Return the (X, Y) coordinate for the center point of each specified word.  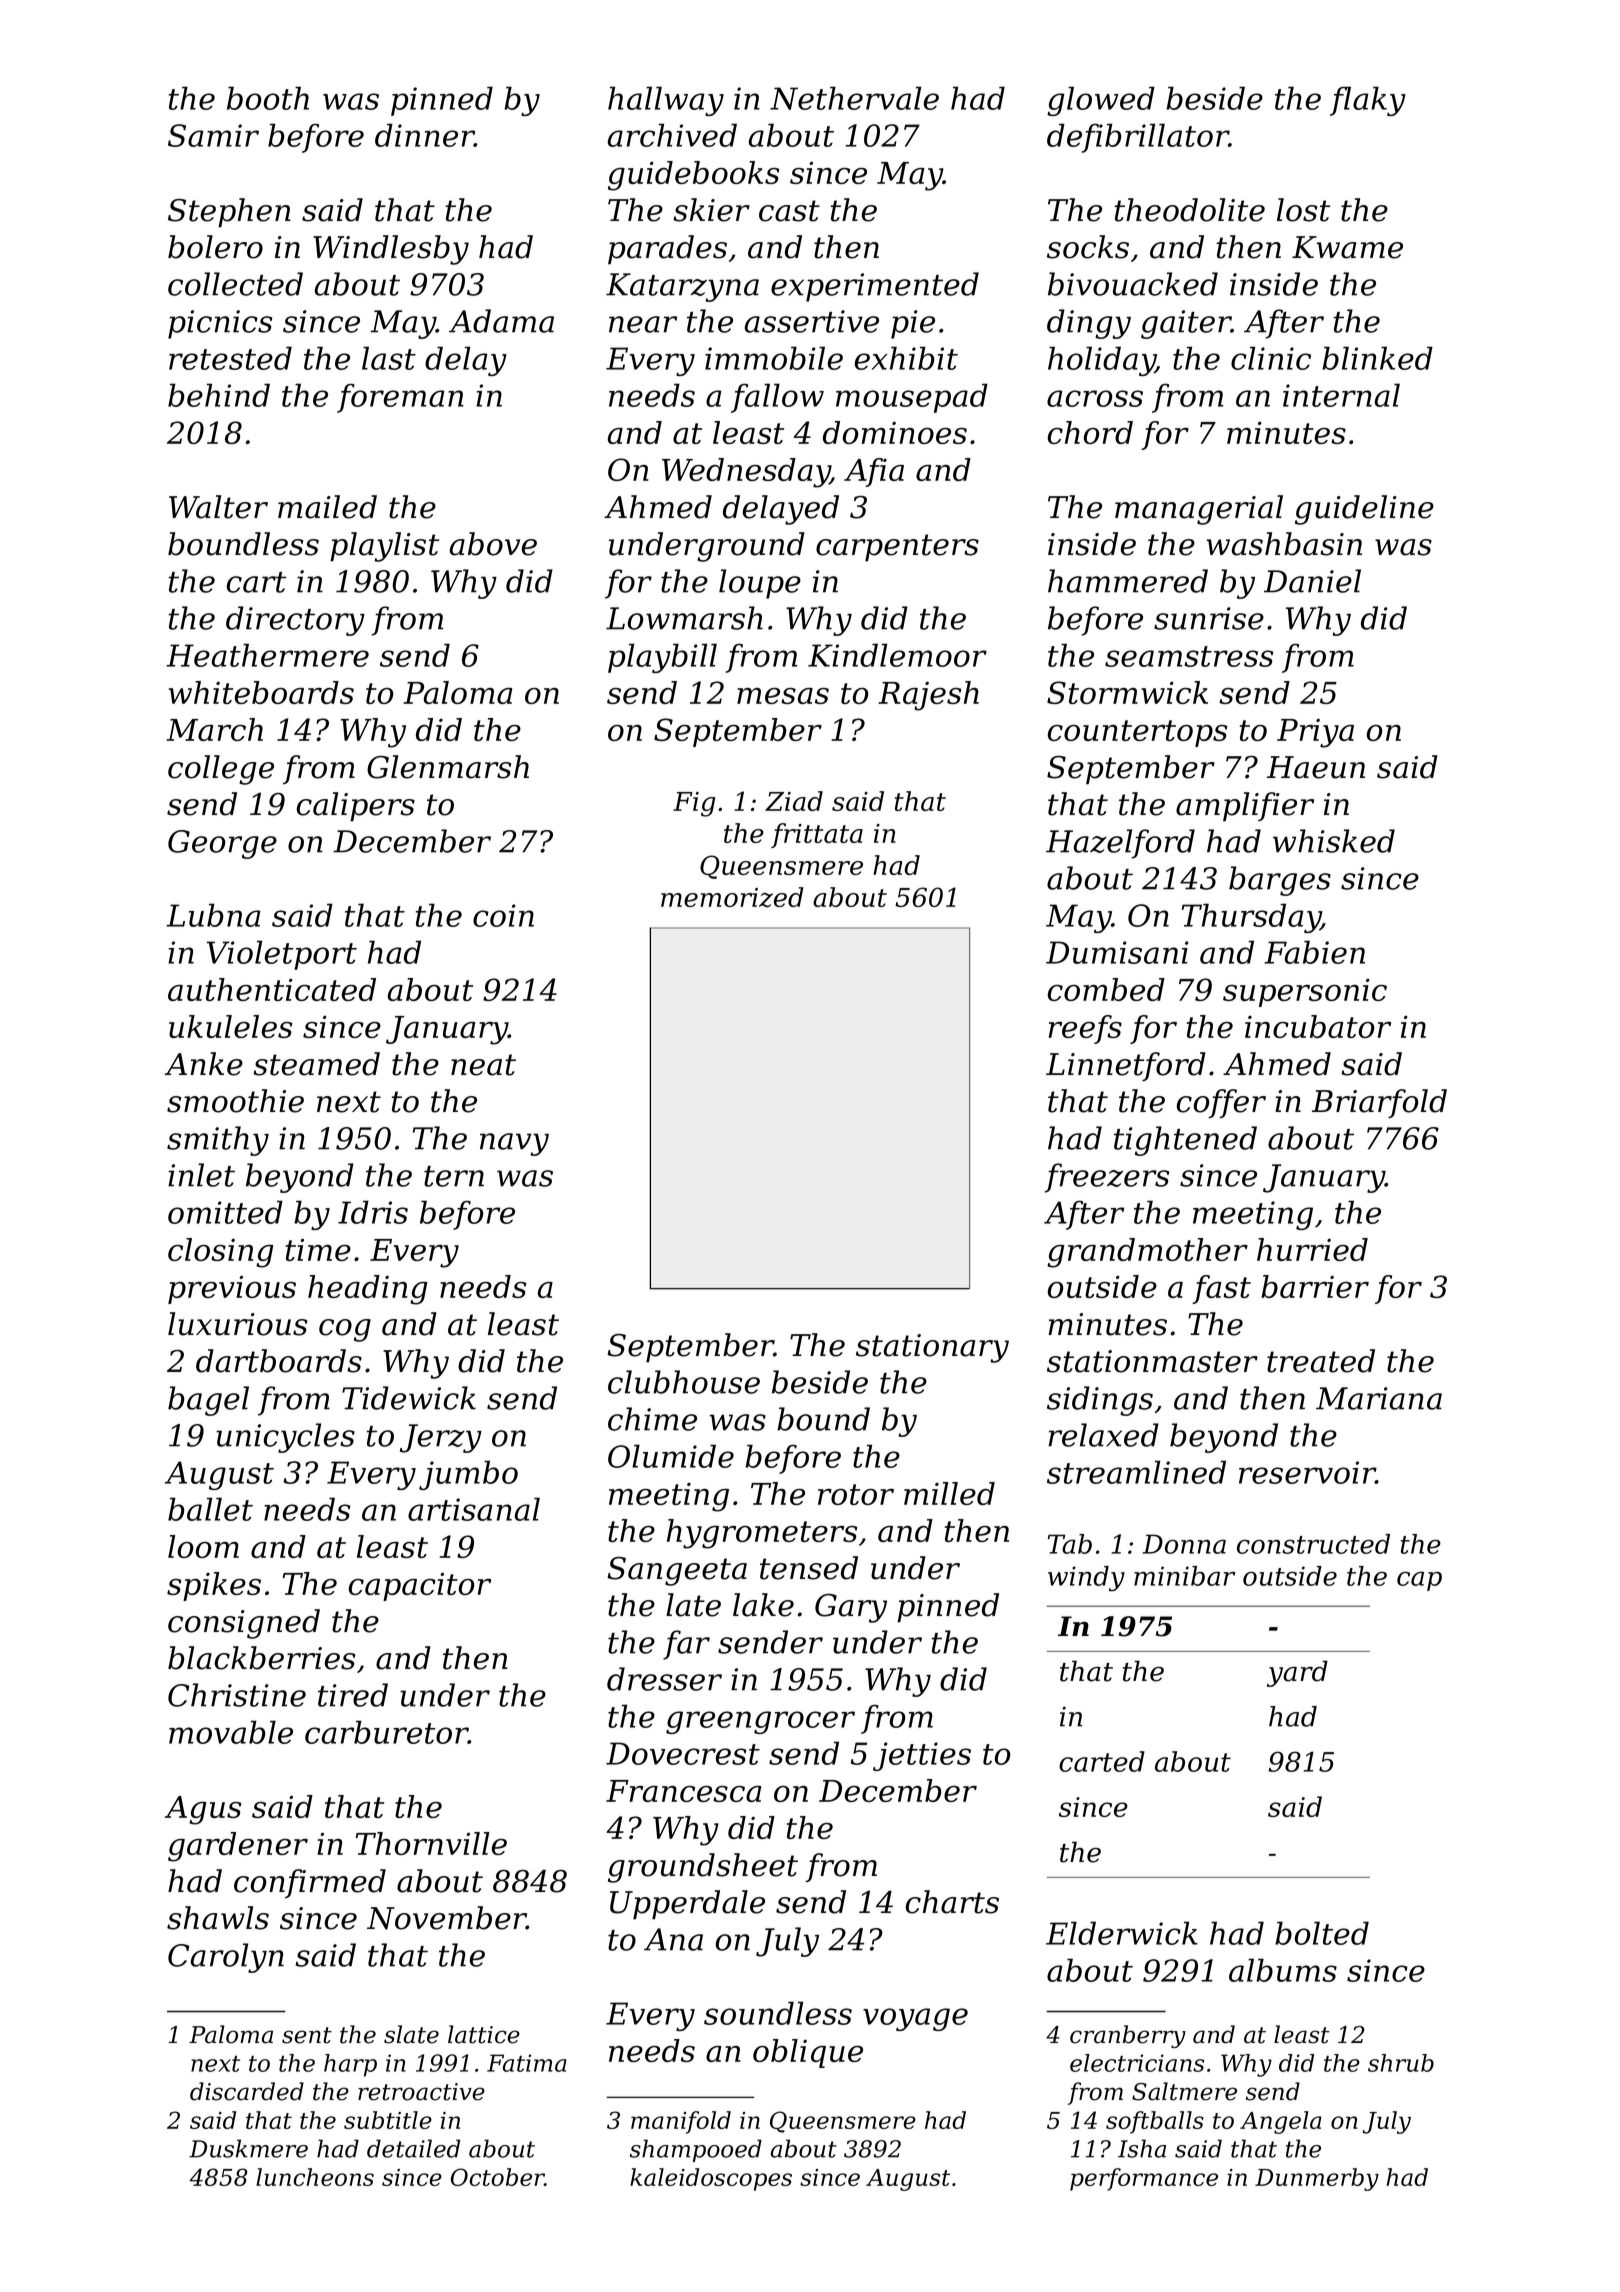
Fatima (527, 2063)
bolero (215, 247)
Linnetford (1126, 1066)
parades (667, 250)
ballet (210, 1509)
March (214, 729)
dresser (664, 1679)
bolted (1322, 1933)
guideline (1364, 510)
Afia (874, 472)
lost (1303, 210)
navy (514, 1144)
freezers (1107, 1178)
